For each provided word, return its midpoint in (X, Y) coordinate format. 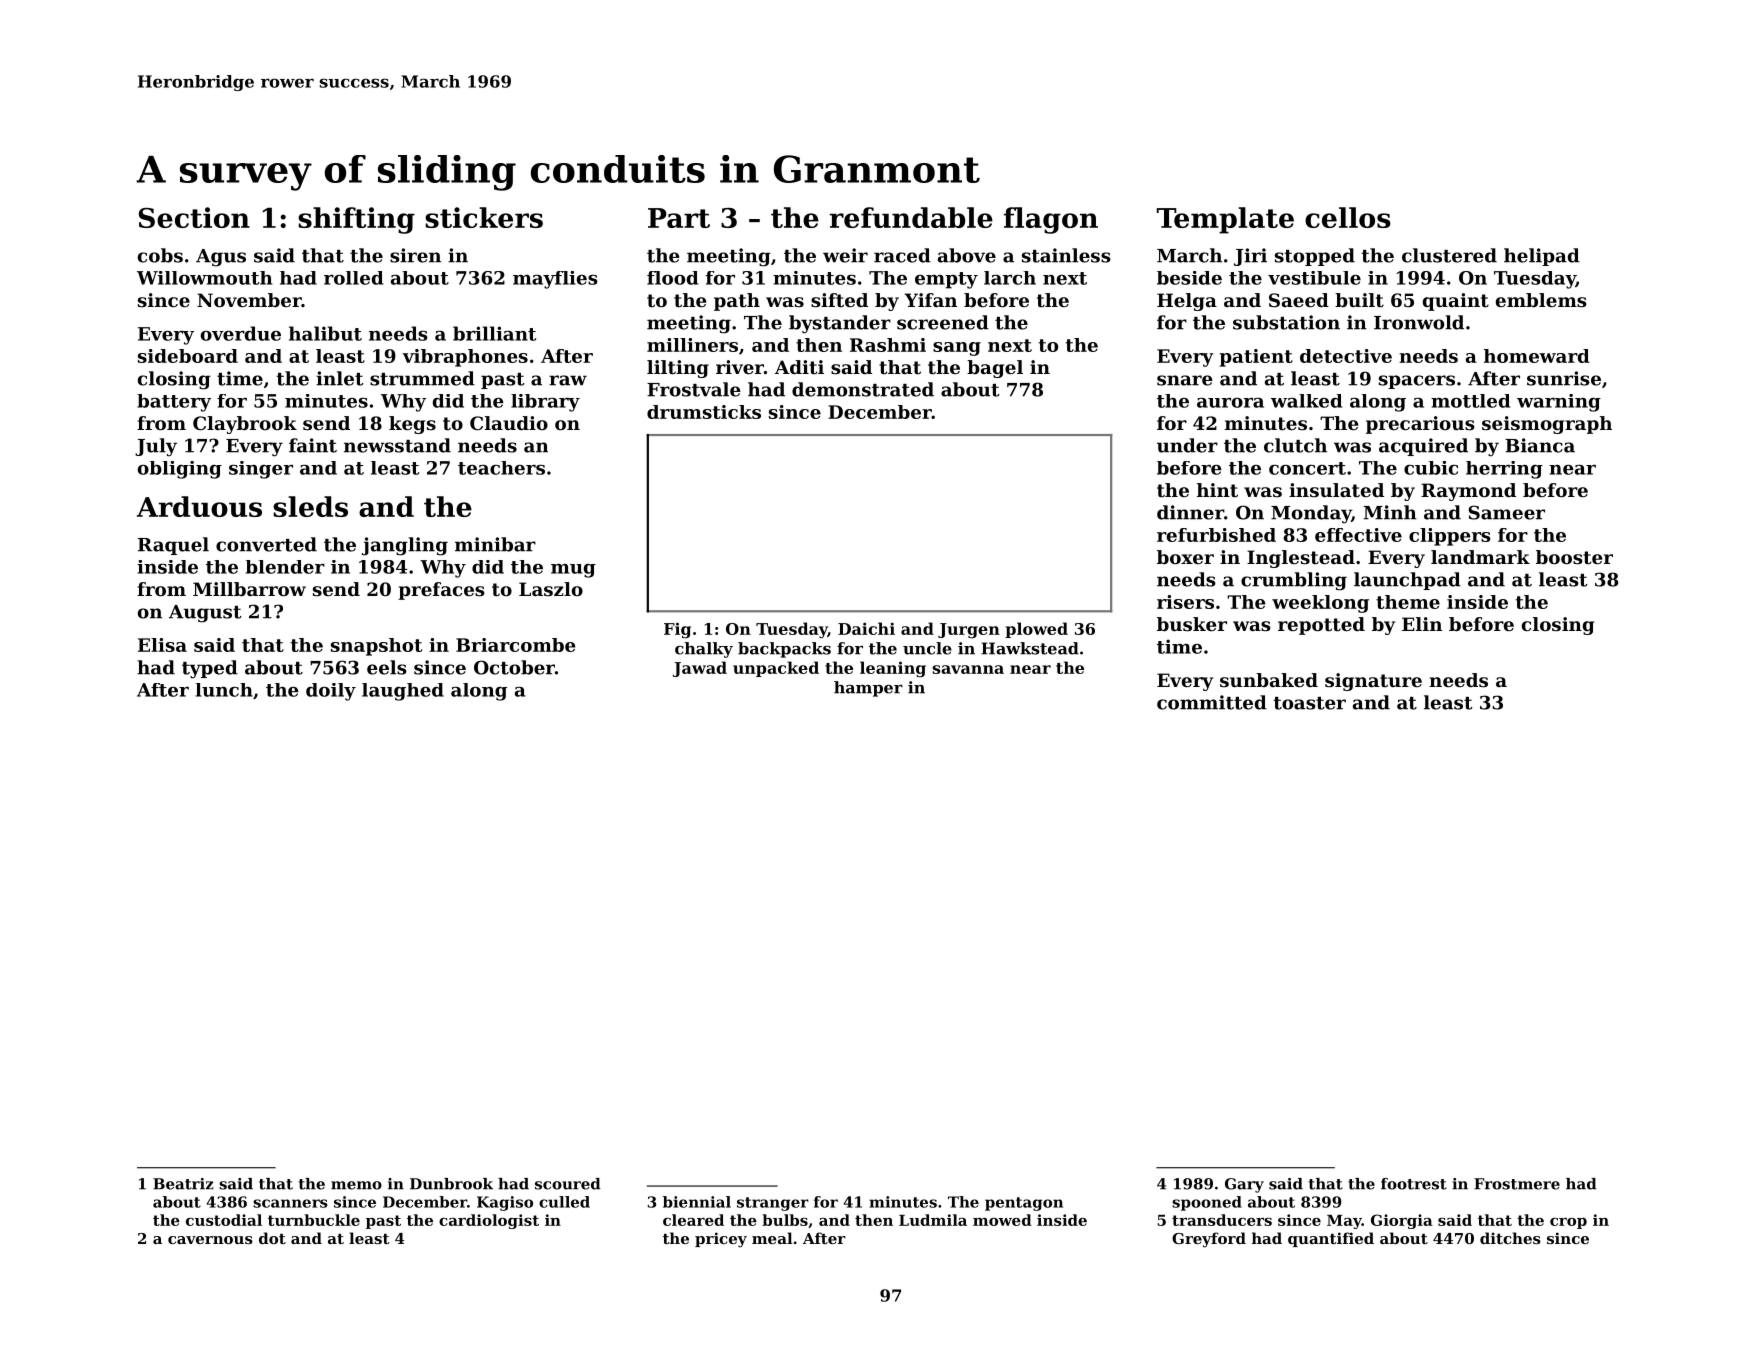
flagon (1051, 220)
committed (1212, 702)
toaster (1309, 703)
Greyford (1209, 1240)
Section (194, 217)
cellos (1348, 217)
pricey (721, 1240)
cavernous (210, 1240)
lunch (224, 690)
